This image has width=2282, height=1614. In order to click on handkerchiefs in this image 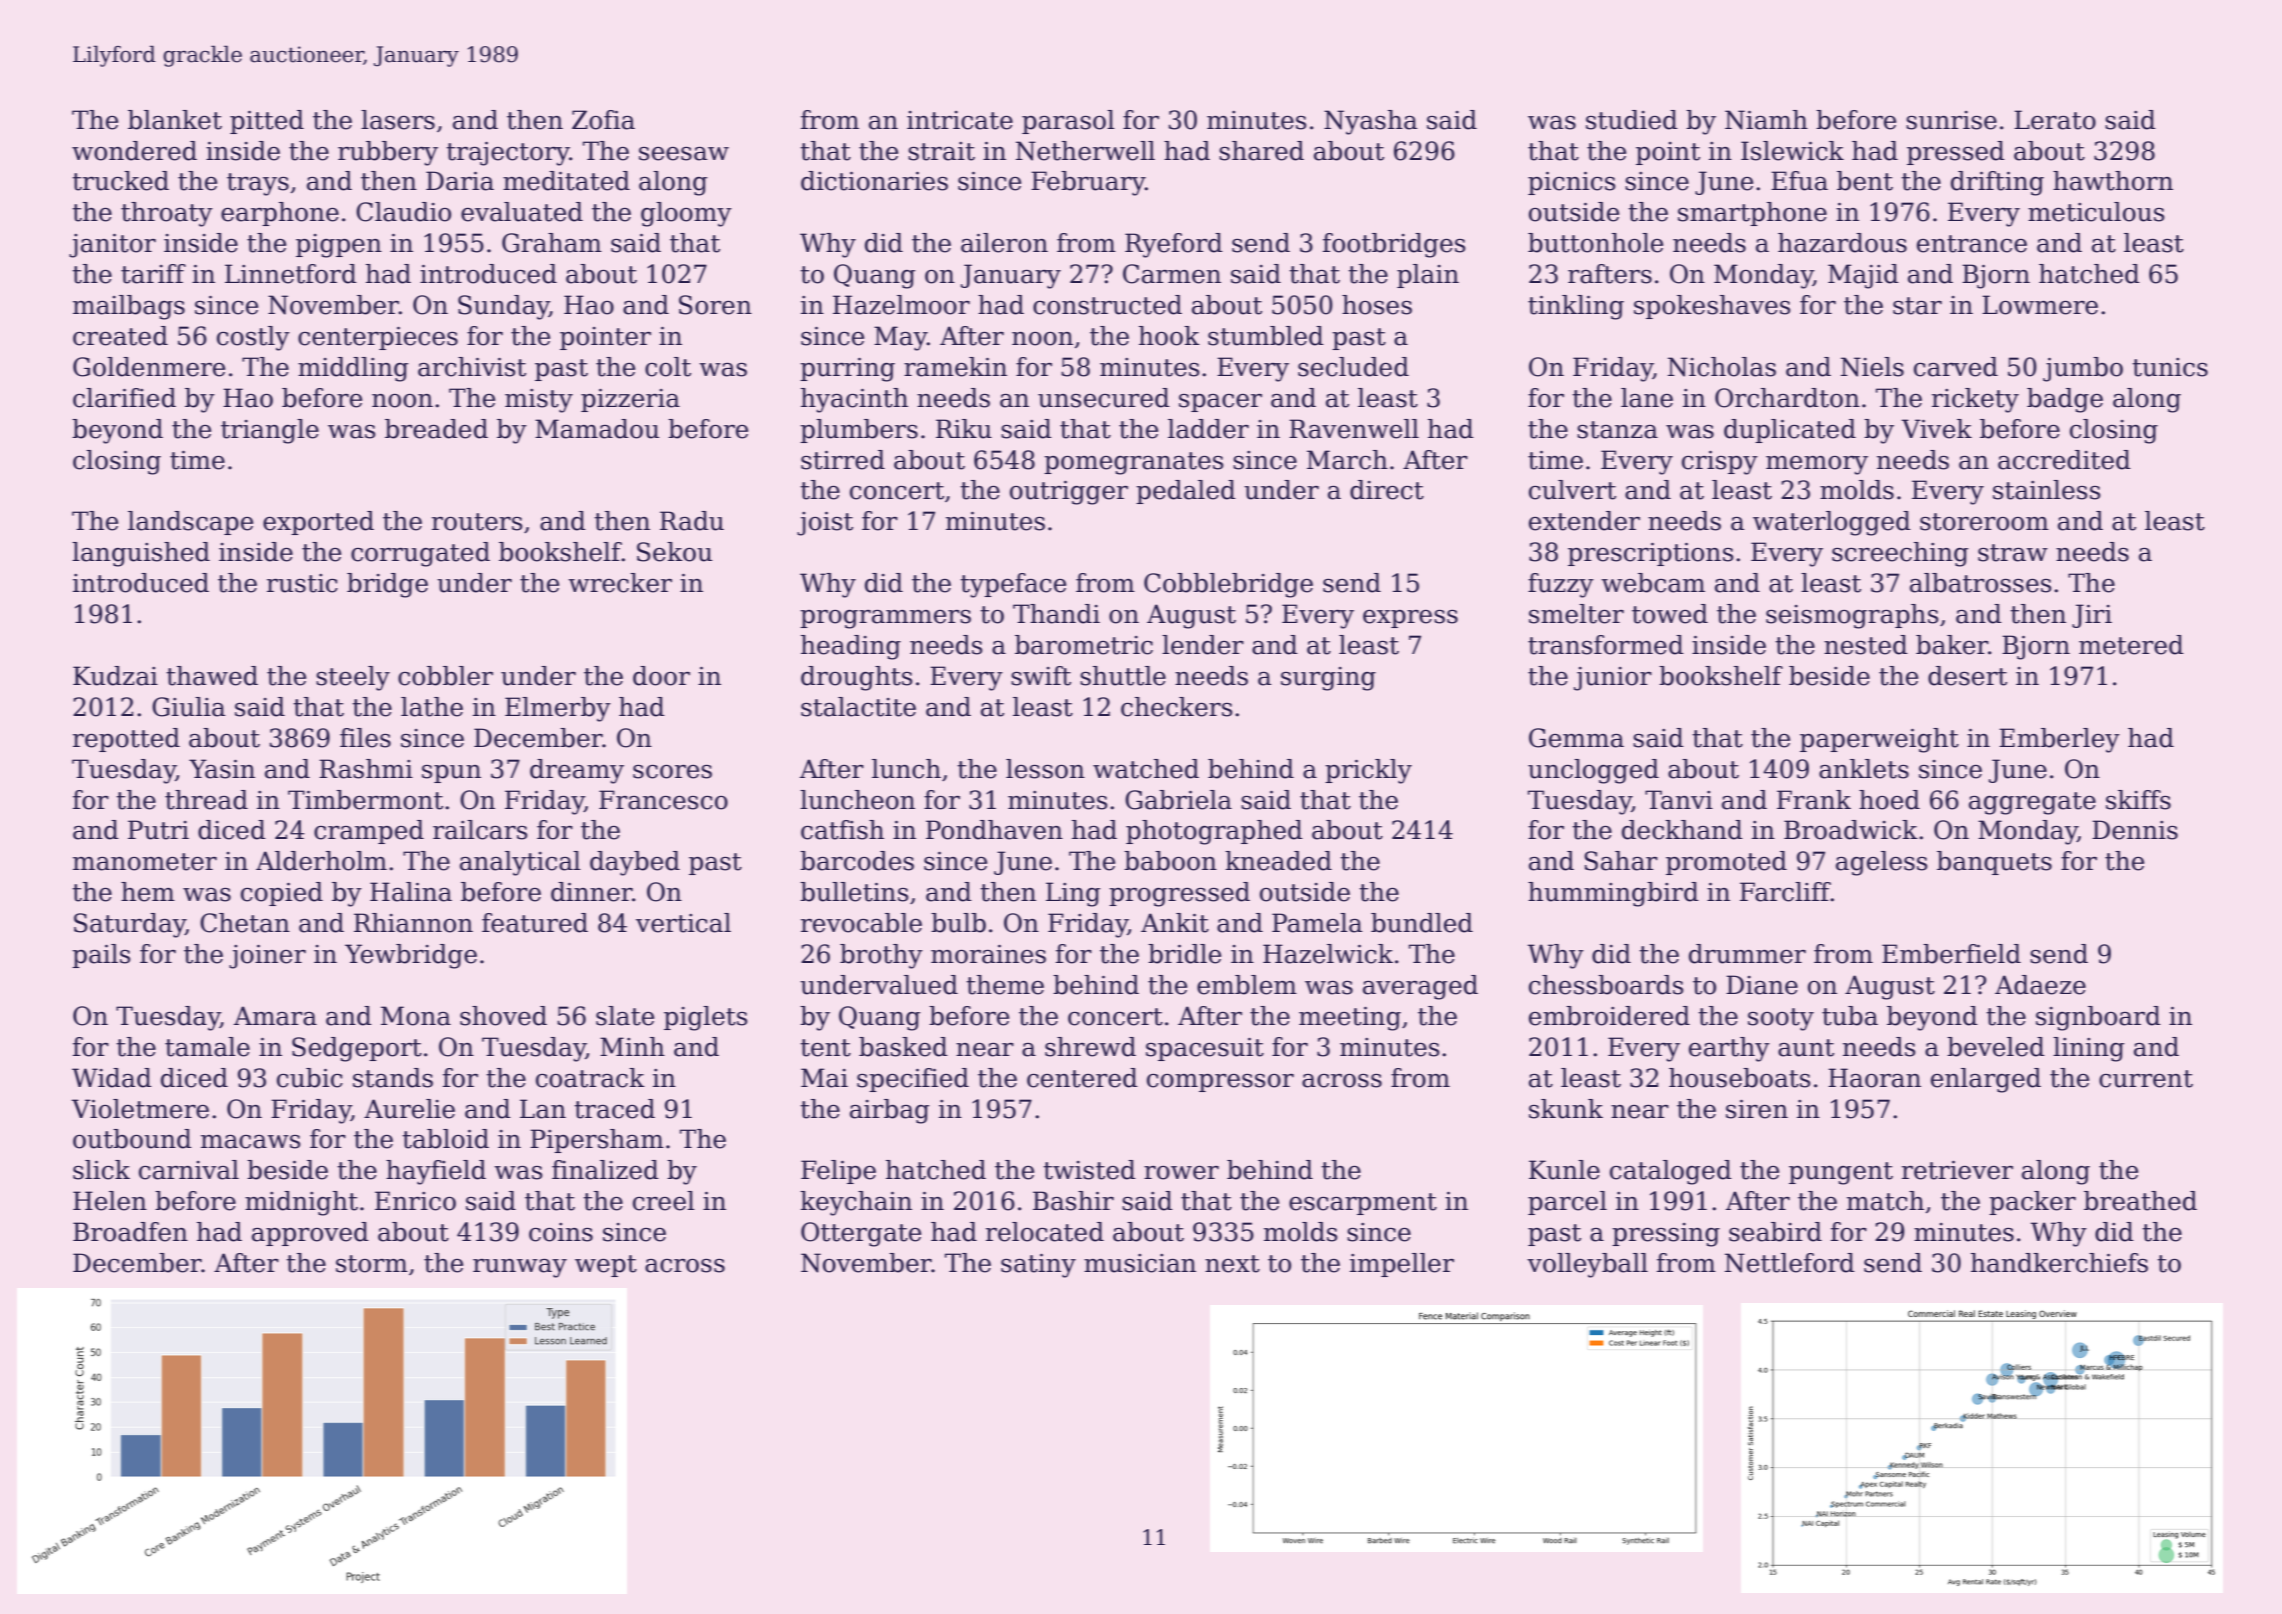, I will do `click(2059, 1263)`.
